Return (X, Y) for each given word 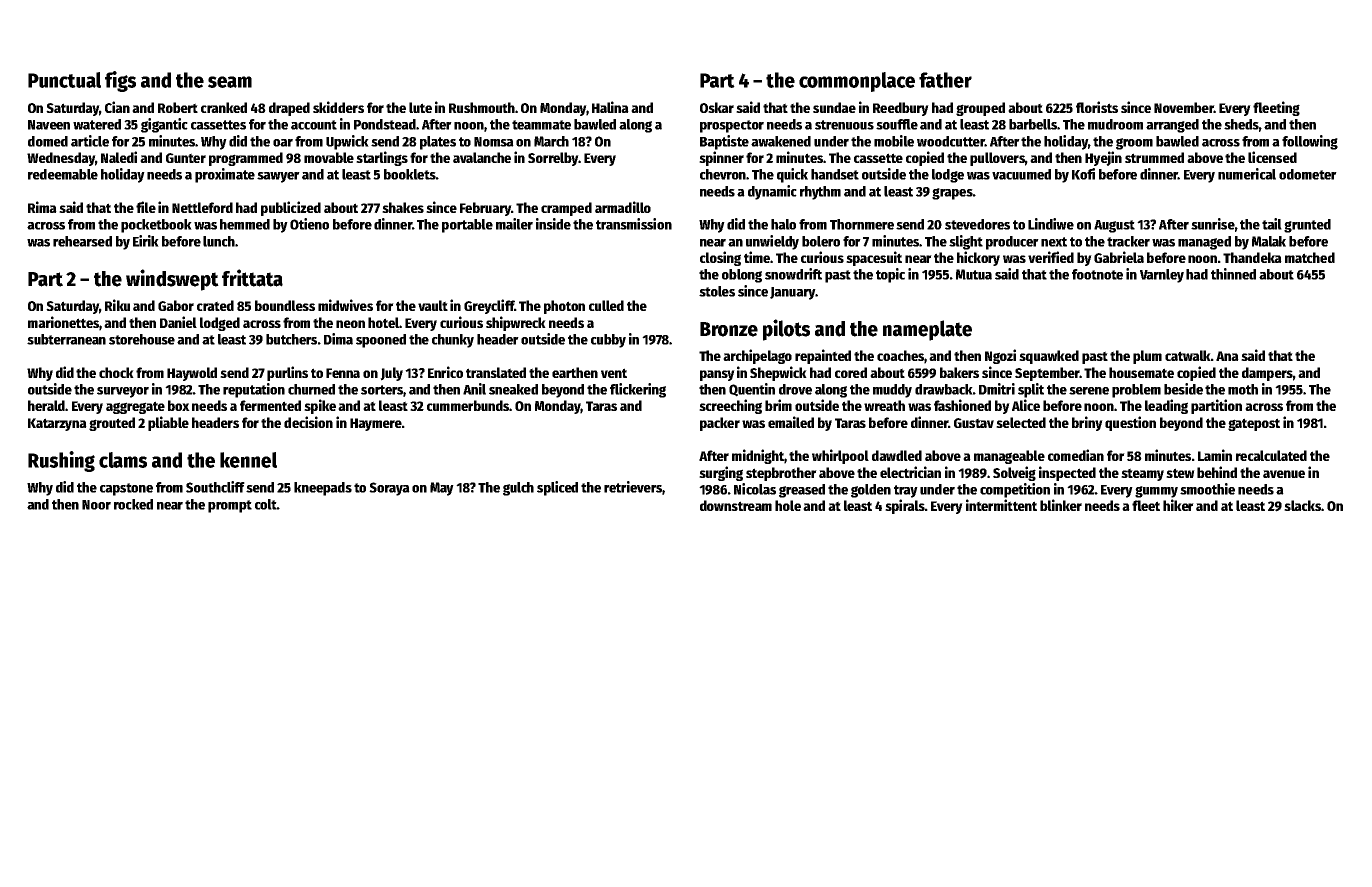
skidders (338, 107)
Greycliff (489, 306)
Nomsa (494, 142)
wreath (884, 405)
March (551, 141)
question (1130, 423)
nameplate (927, 330)
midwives (345, 305)
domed (48, 141)
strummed (1154, 157)
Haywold (192, 374)
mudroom (1115, 124)
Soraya (389, 489)
